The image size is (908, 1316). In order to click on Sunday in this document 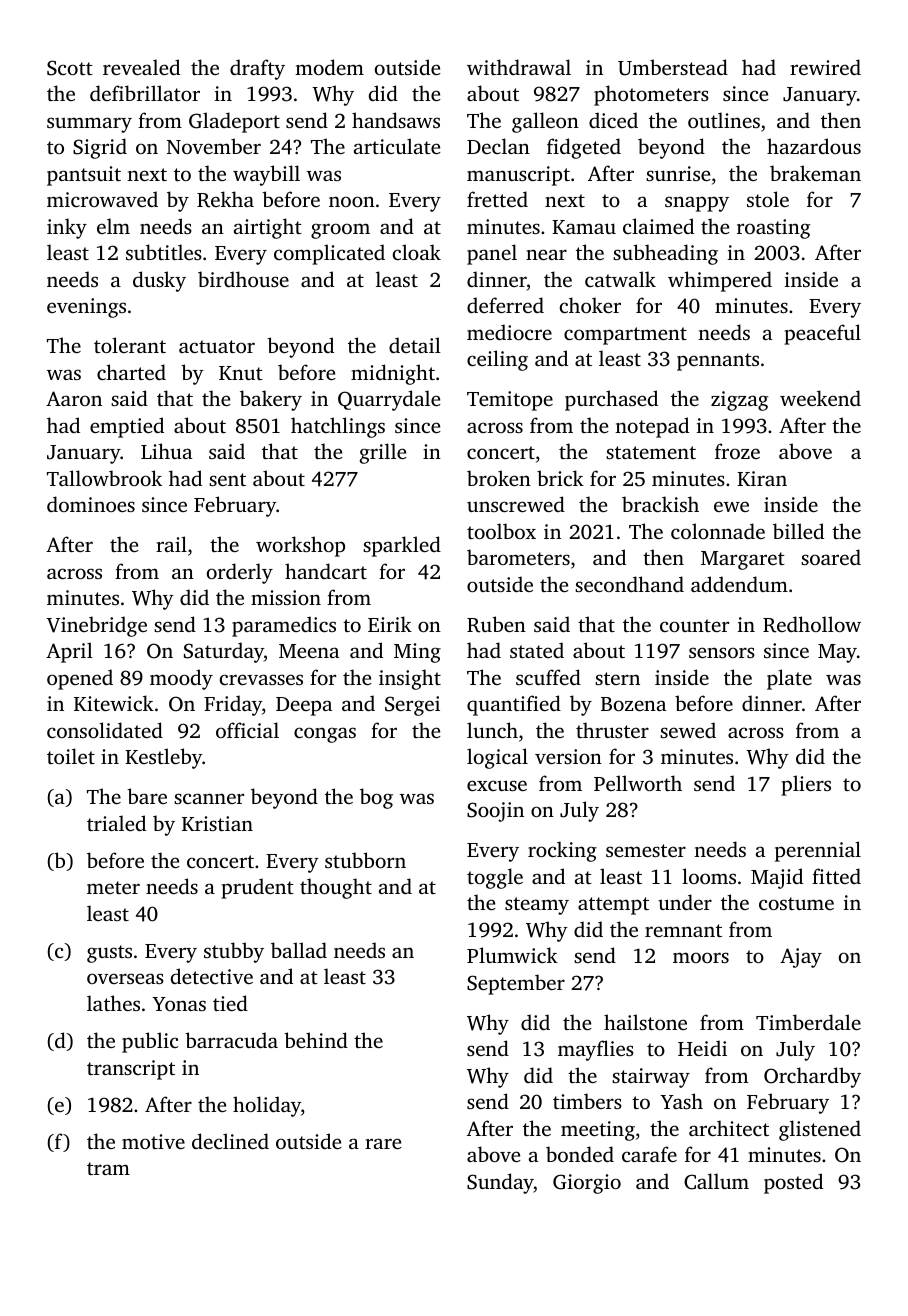, I will do `click(500, 1183)`.
